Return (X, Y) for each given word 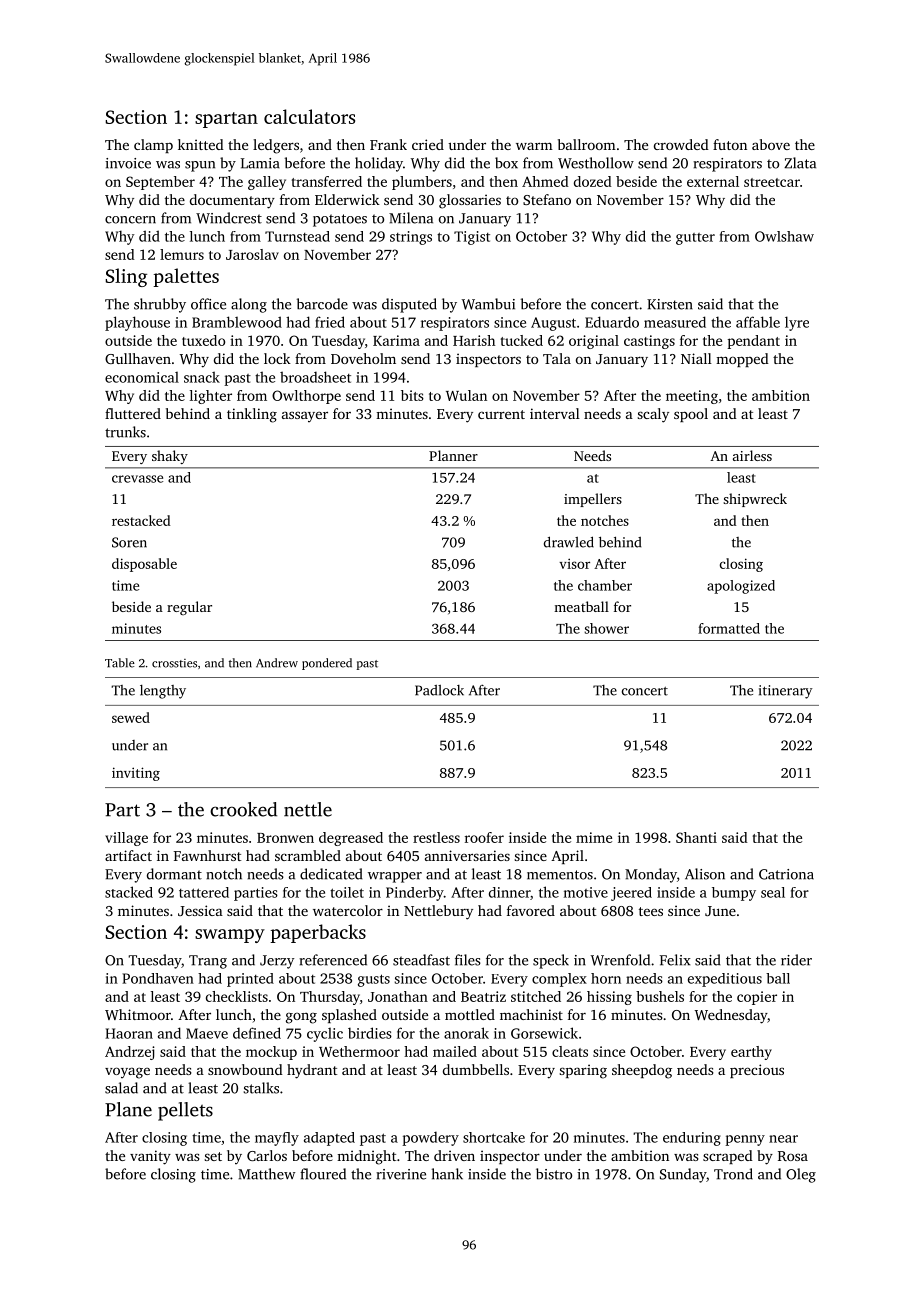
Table (120, 663)
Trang (208, 962)
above (771, 144)
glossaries (470, 201)
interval (555, 413)
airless (752, 455)
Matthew (266, 1174)
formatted (729, 628)
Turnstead (297, 236)
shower (606, 628)
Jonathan (398, 996)
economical (142, 377)
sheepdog (642, 1071)
